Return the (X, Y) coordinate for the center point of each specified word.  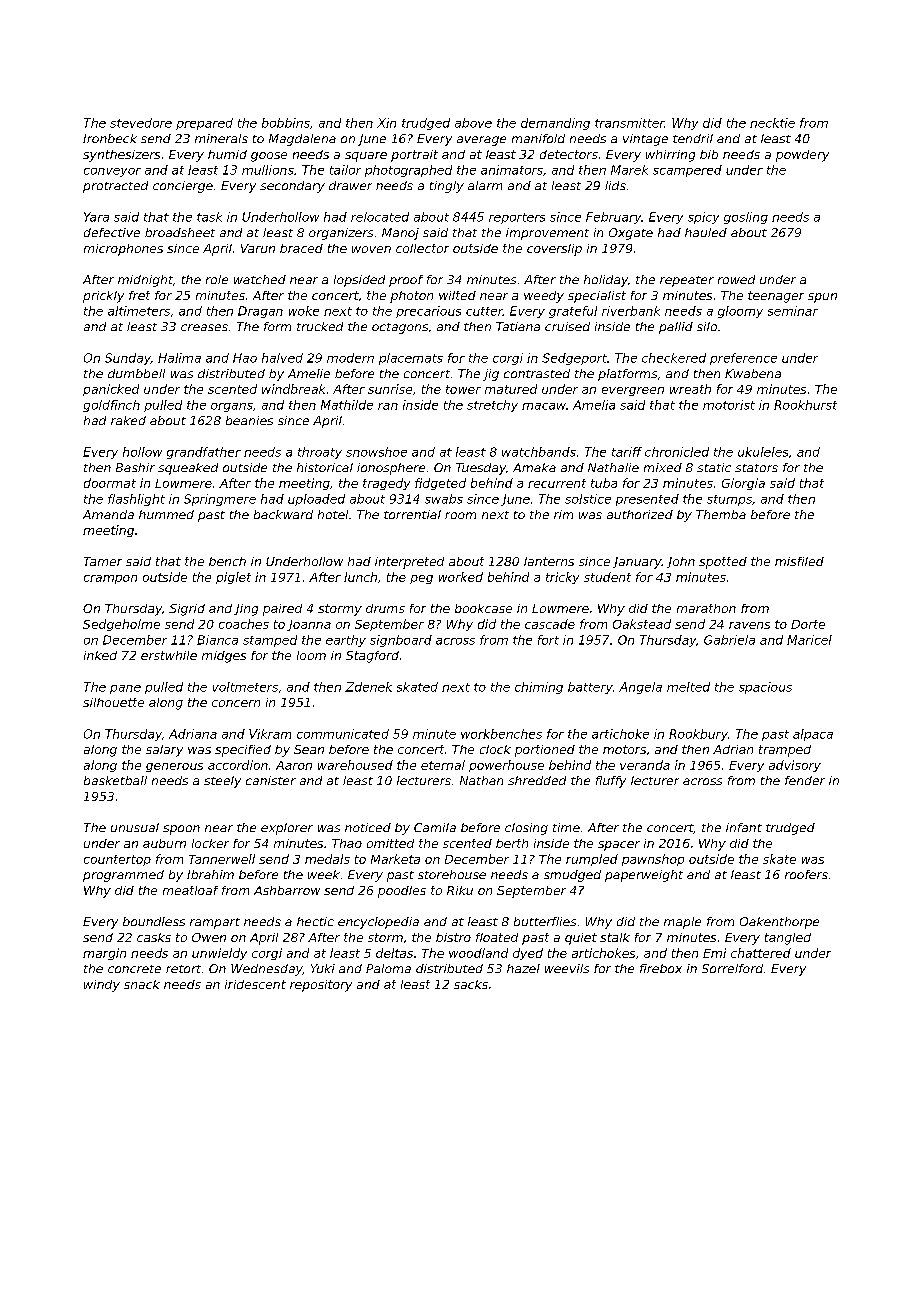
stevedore (141, 123)
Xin (386, 123)
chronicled (677, 452)
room (460, 515)
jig (491, 375)
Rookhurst (805, 405)
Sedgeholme (121, 625)
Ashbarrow (287, 890)
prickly (103, 297)
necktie (772, 123)
